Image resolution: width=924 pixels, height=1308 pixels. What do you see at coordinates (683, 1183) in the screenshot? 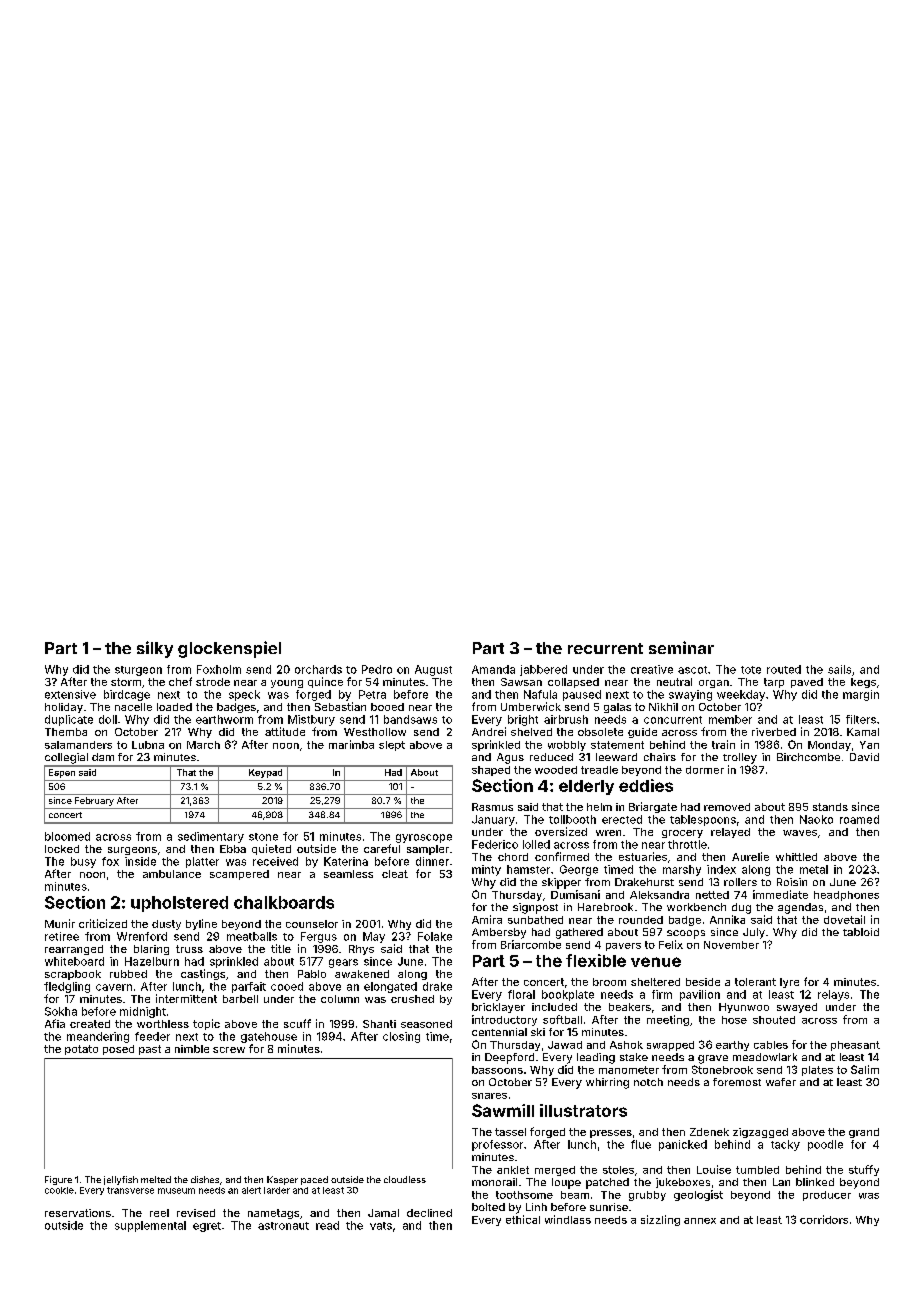
I see `jukeboxes` at bounding box center [683, 1183].
